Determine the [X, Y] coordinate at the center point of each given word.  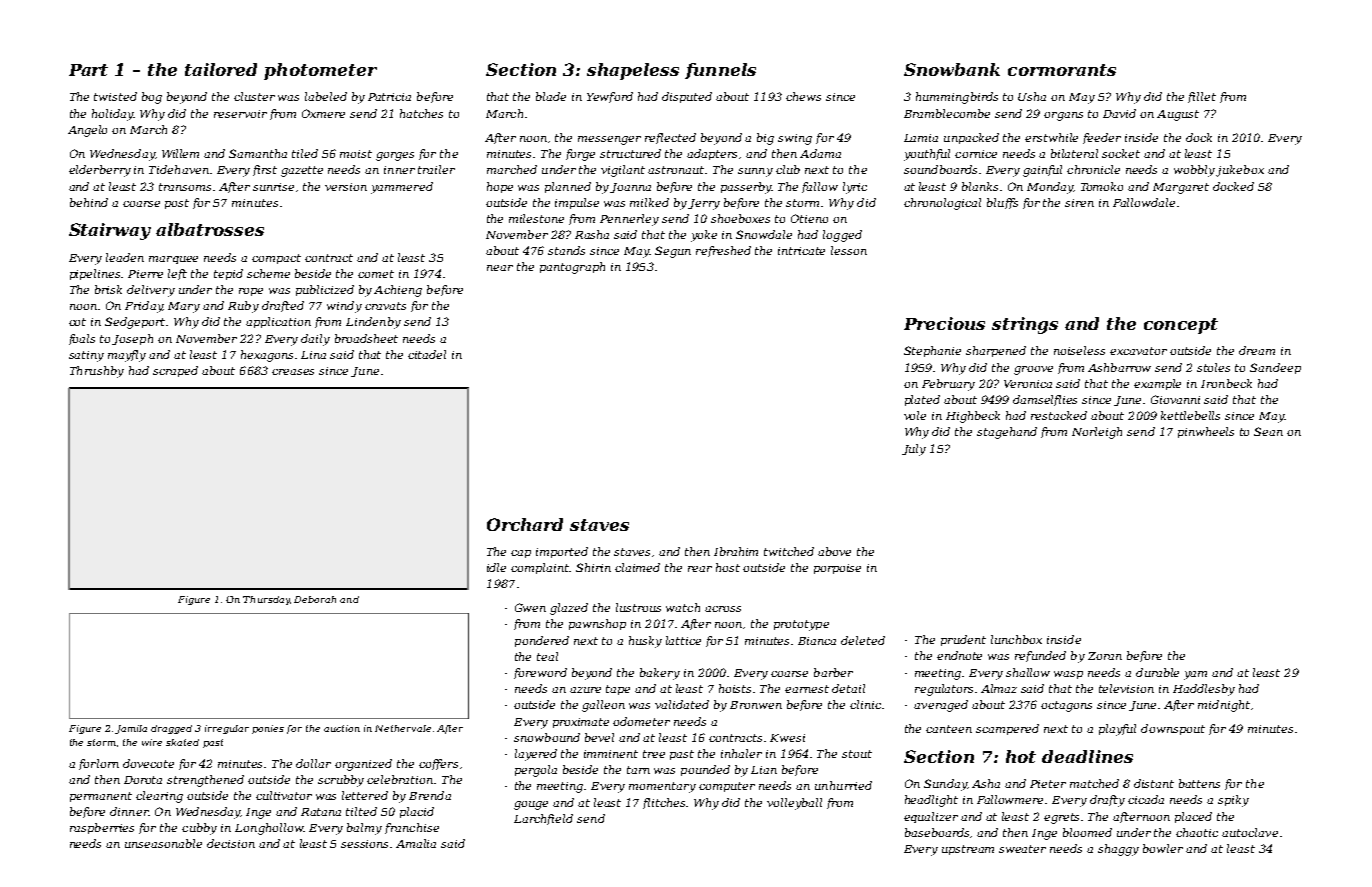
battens [1199, 783]
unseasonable [163, 843]
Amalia [416, 843]
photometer [320, 71]
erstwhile [1051, 137]
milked [649, 202]
